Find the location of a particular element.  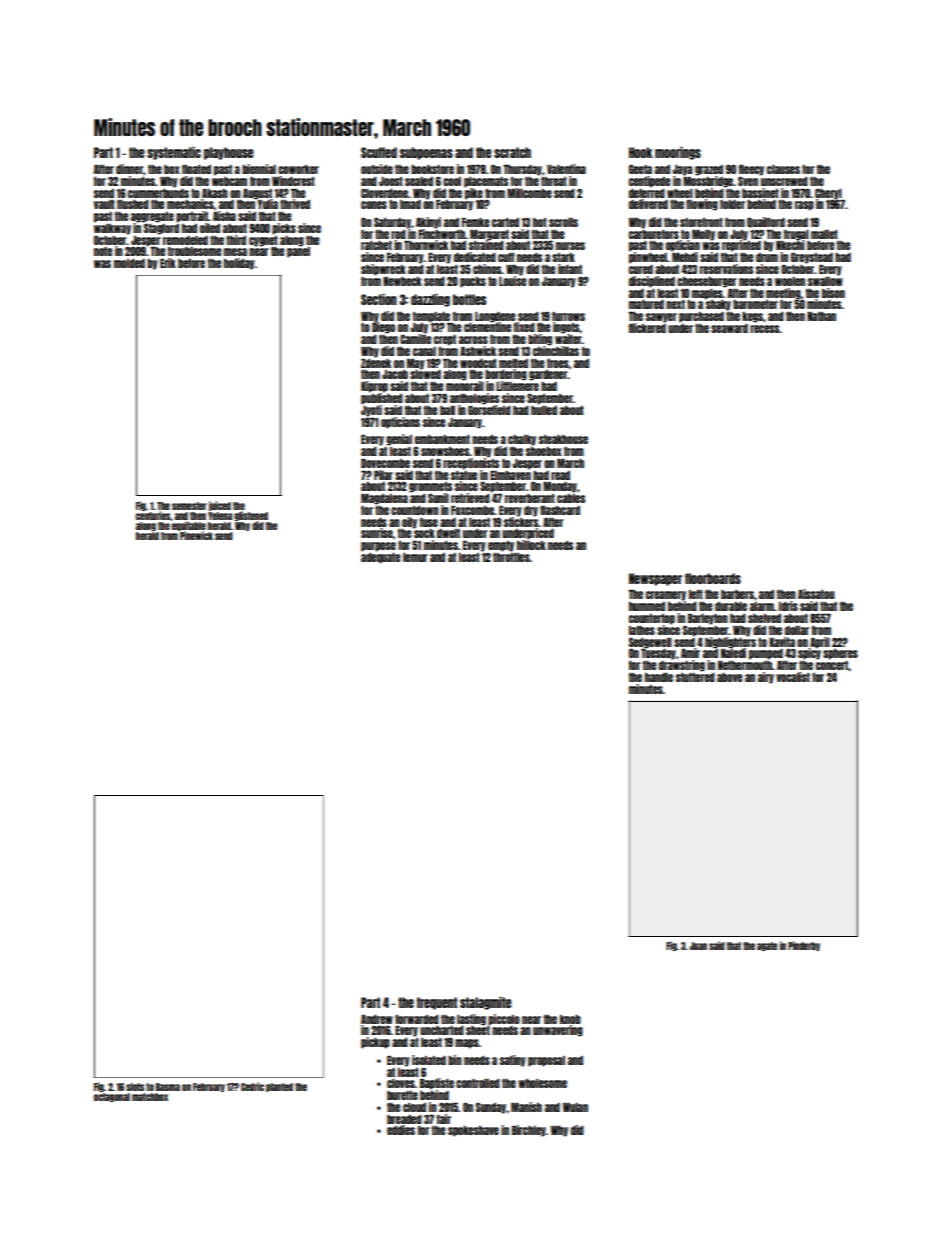

Cheryl is located at coordinates (828, 193).
